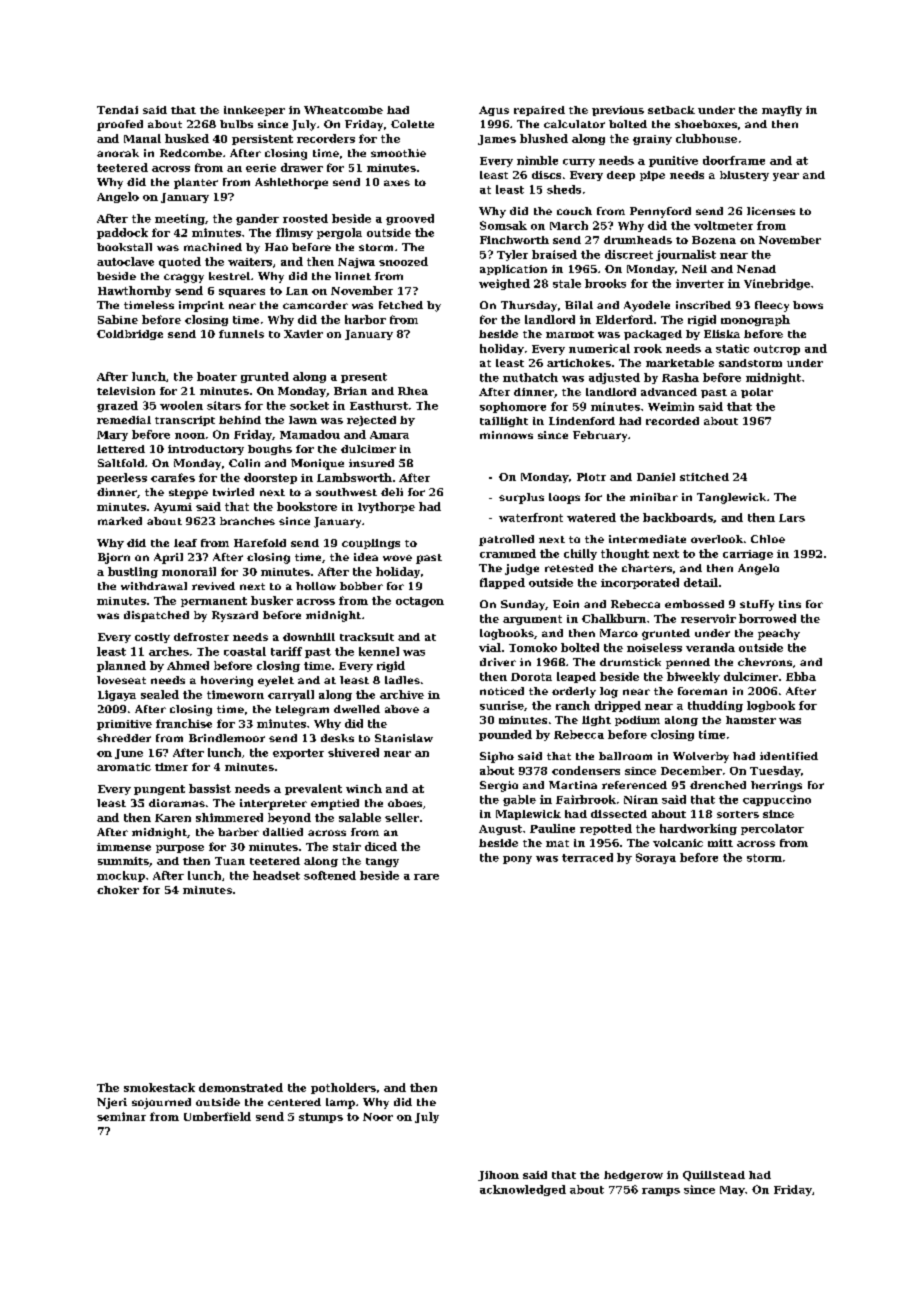  What do you see at coordinates (122, 233) in the page?
I see `paddock` at bounding box center [122, 233].
